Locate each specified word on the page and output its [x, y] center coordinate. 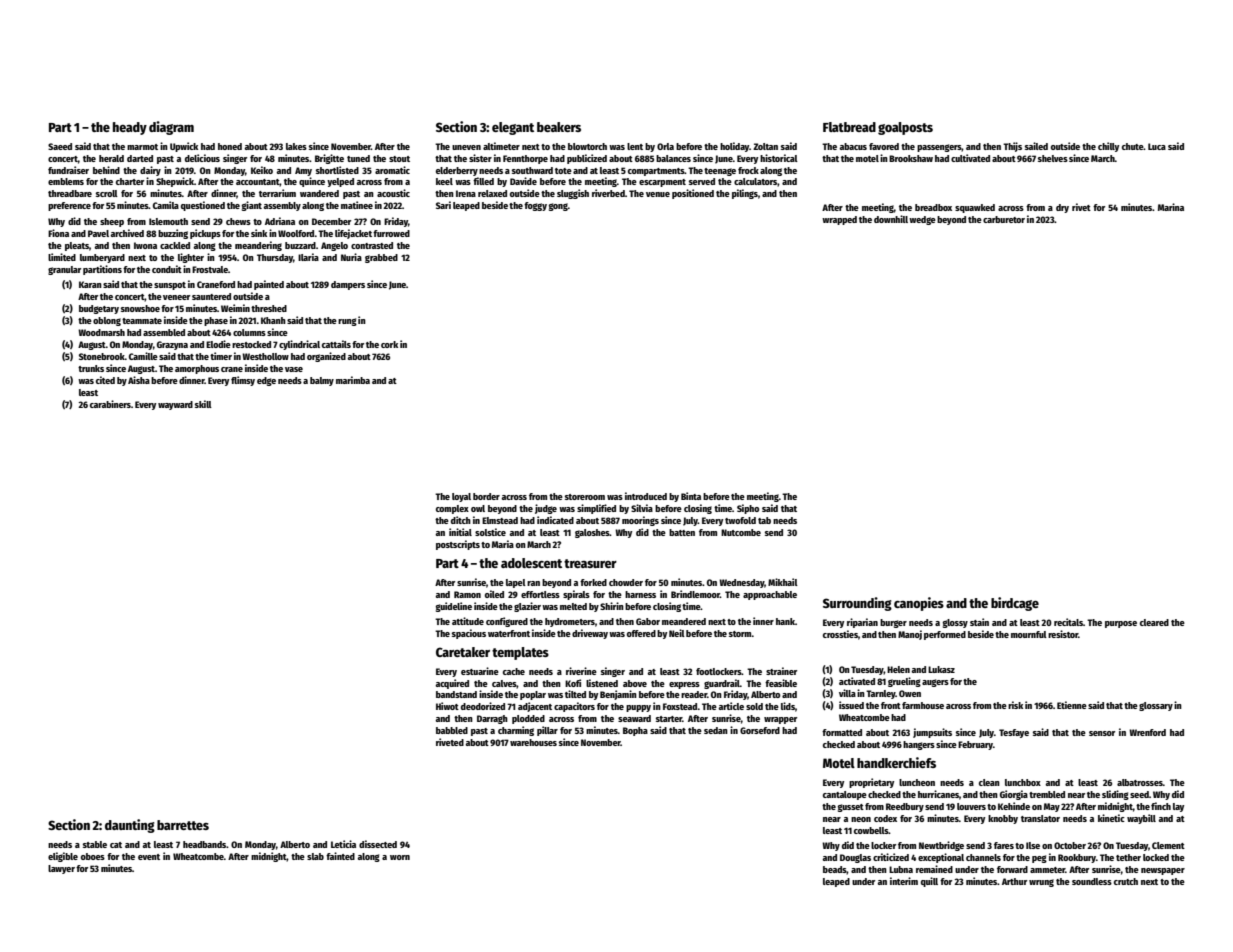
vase [294, 369]
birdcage [1015, 604]
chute [1132, 146]
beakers [559, 127]
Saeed [60, 146]
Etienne [1072, 705]
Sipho [748, 509]
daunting [130, 826]
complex [452, 509]
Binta [691, 496]
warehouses [533, 742]
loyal [461, 497]
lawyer [61, 869]
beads [835, 870]
